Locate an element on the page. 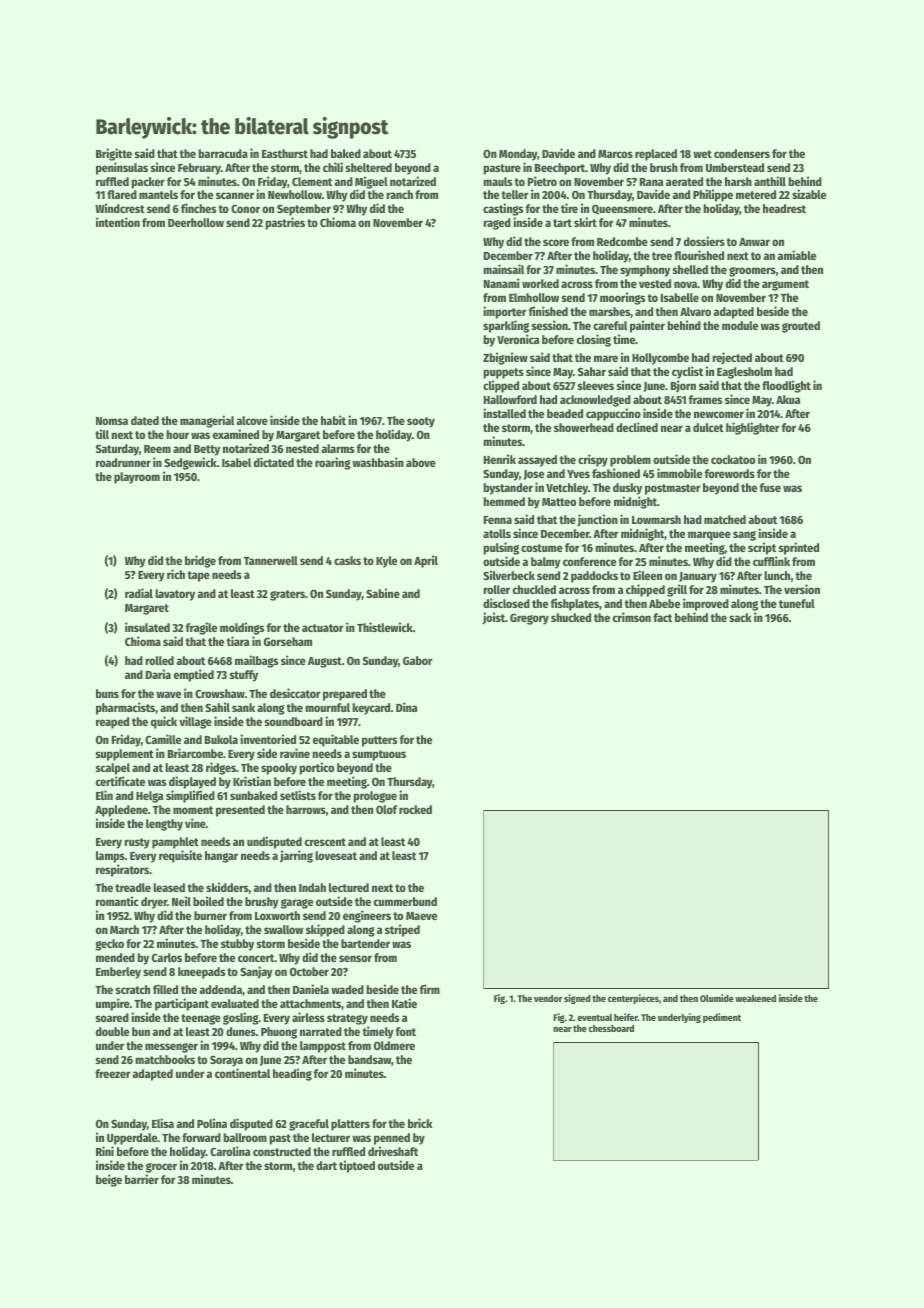 Image resolution: width=924 pixels, height=1308 pixels. inventoried is located at coordinates (268, 739).
